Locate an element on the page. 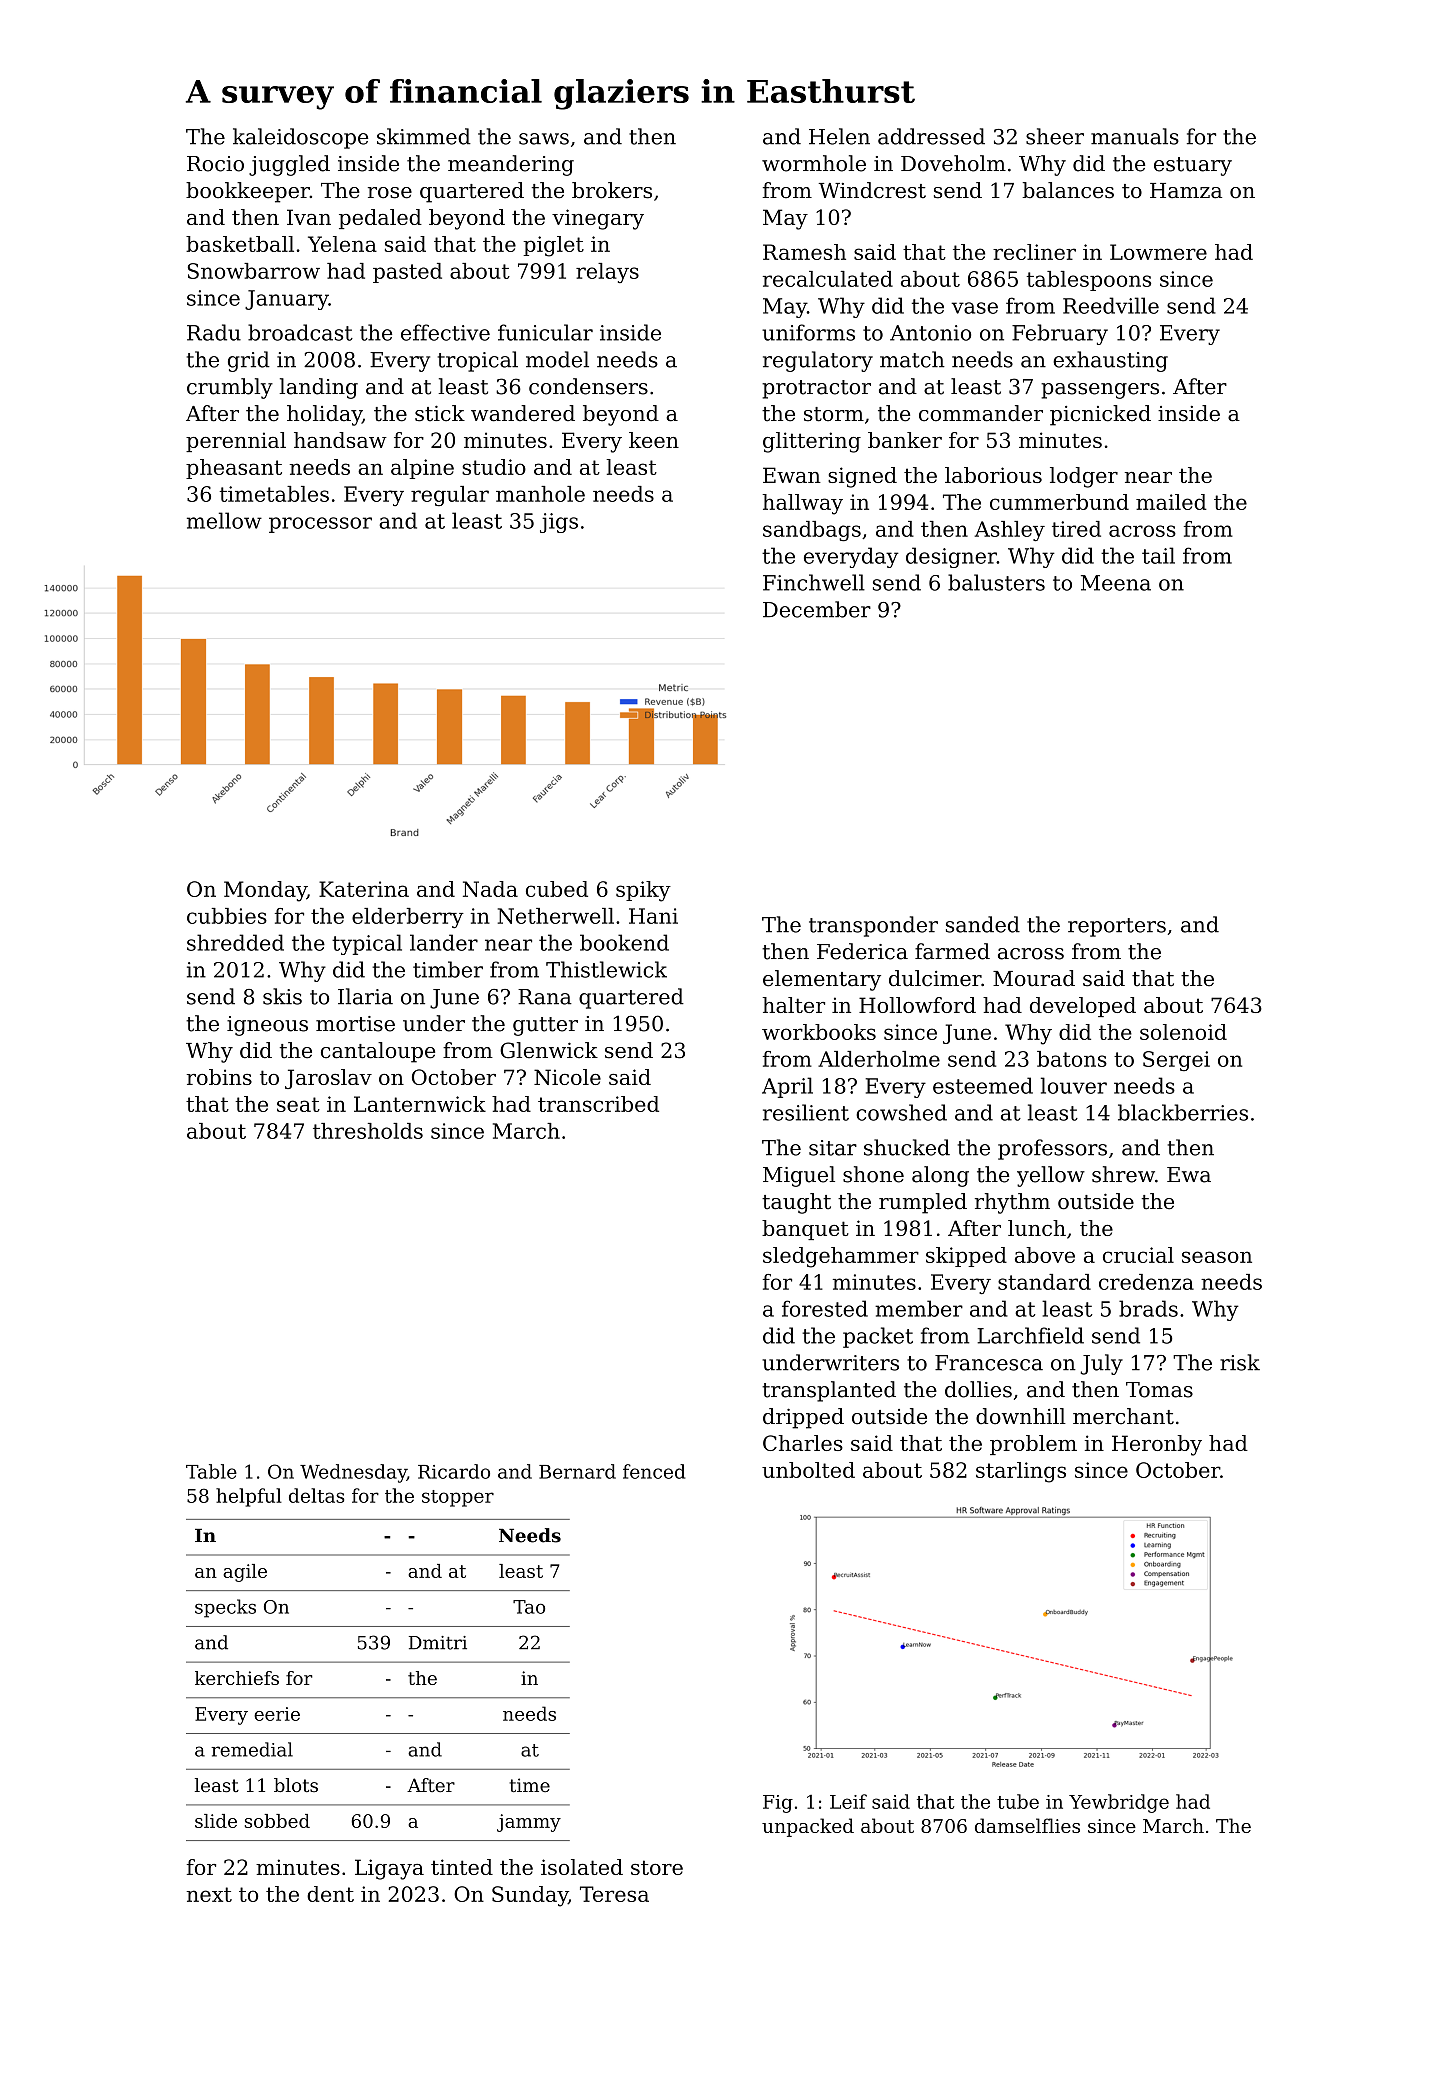  solenoid is located at coordinates (1183, 1032).
